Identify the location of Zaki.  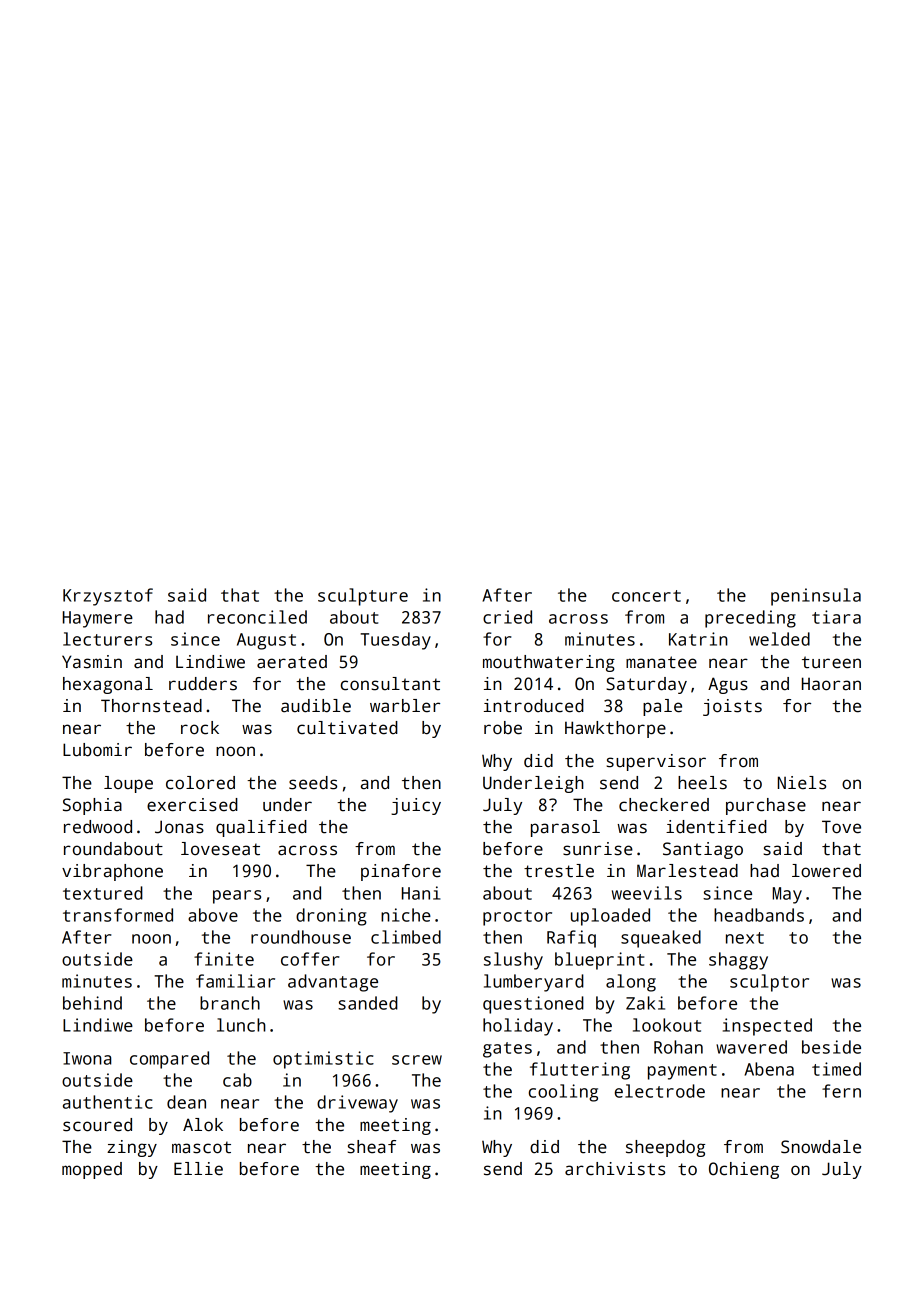
(645, 1003).
